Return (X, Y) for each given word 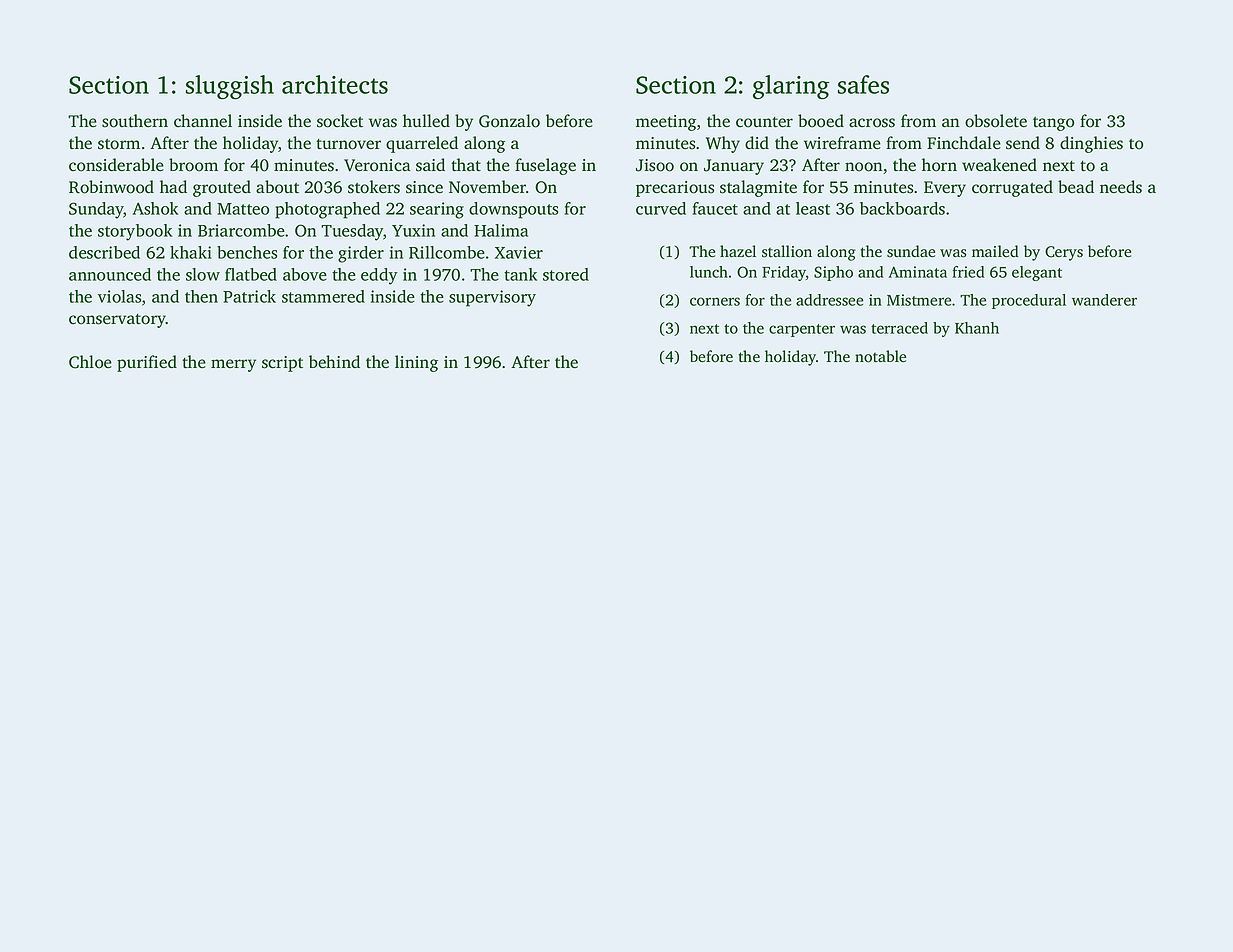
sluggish (230, 87)
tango (1053, 124)
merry (233, 365)
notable (880, 356)
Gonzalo (509, 121)
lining (416, 363)
